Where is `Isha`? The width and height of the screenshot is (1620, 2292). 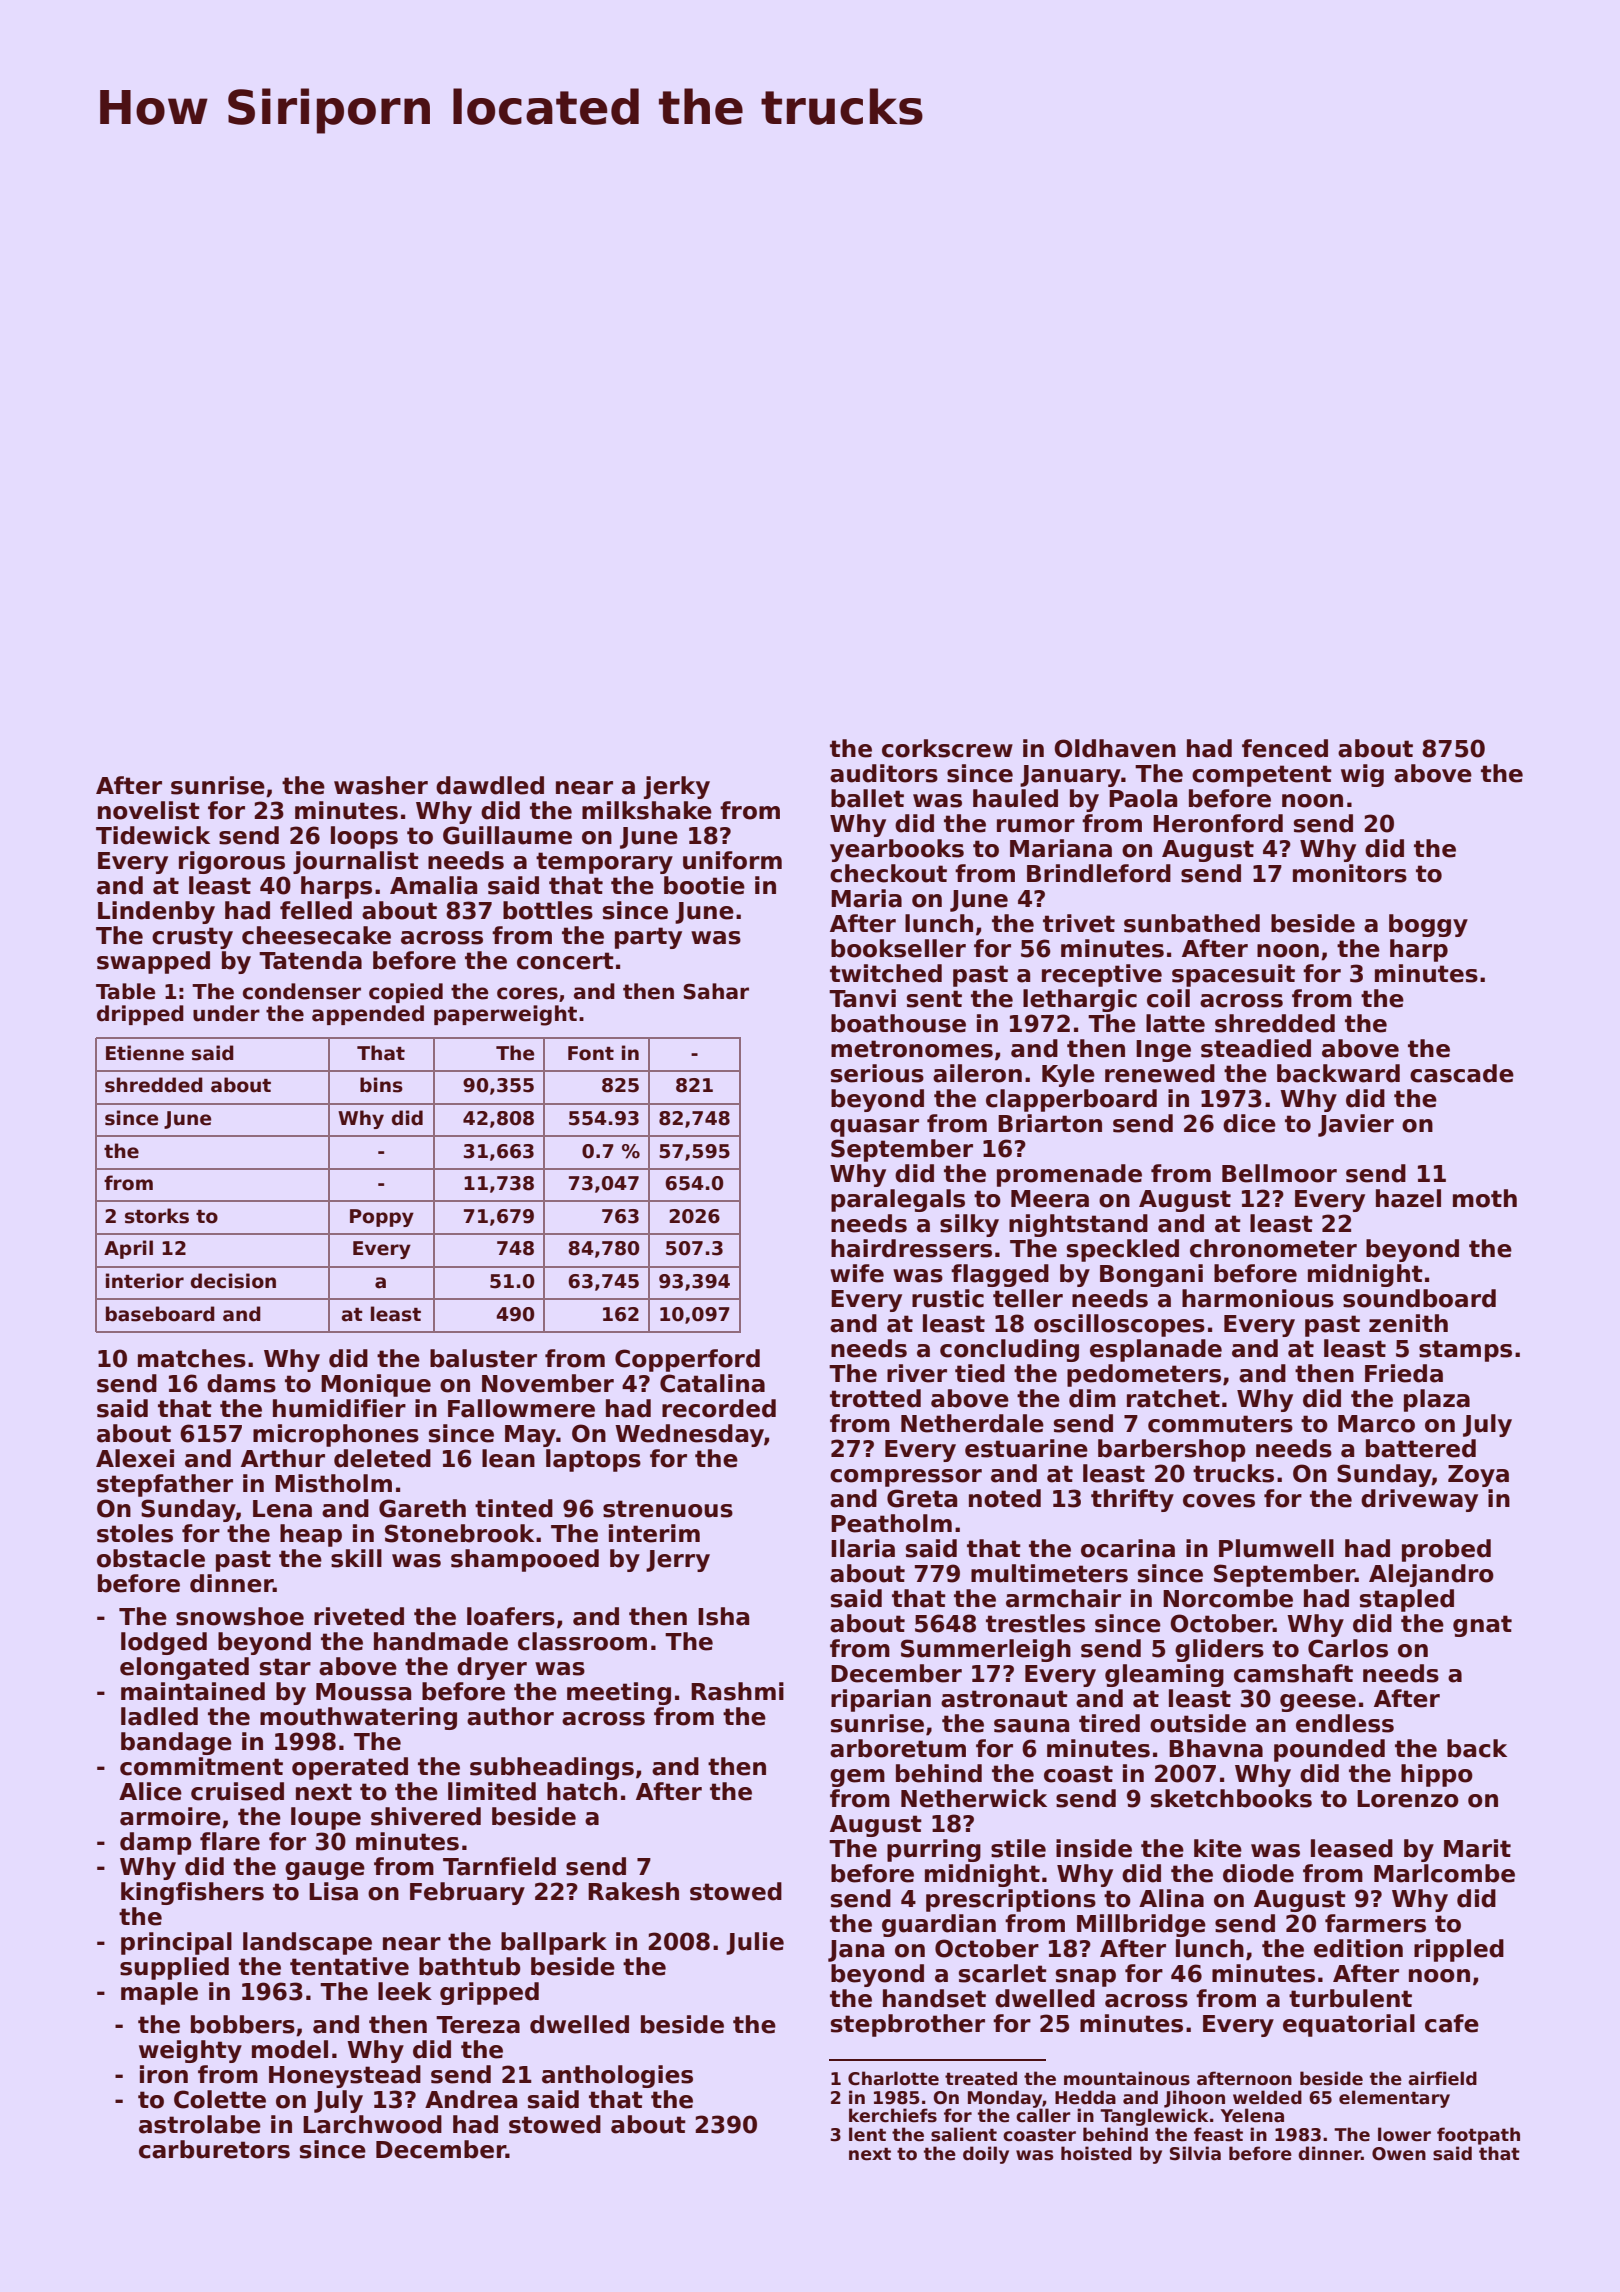 Isha is located at coordinates (723, 1616).
